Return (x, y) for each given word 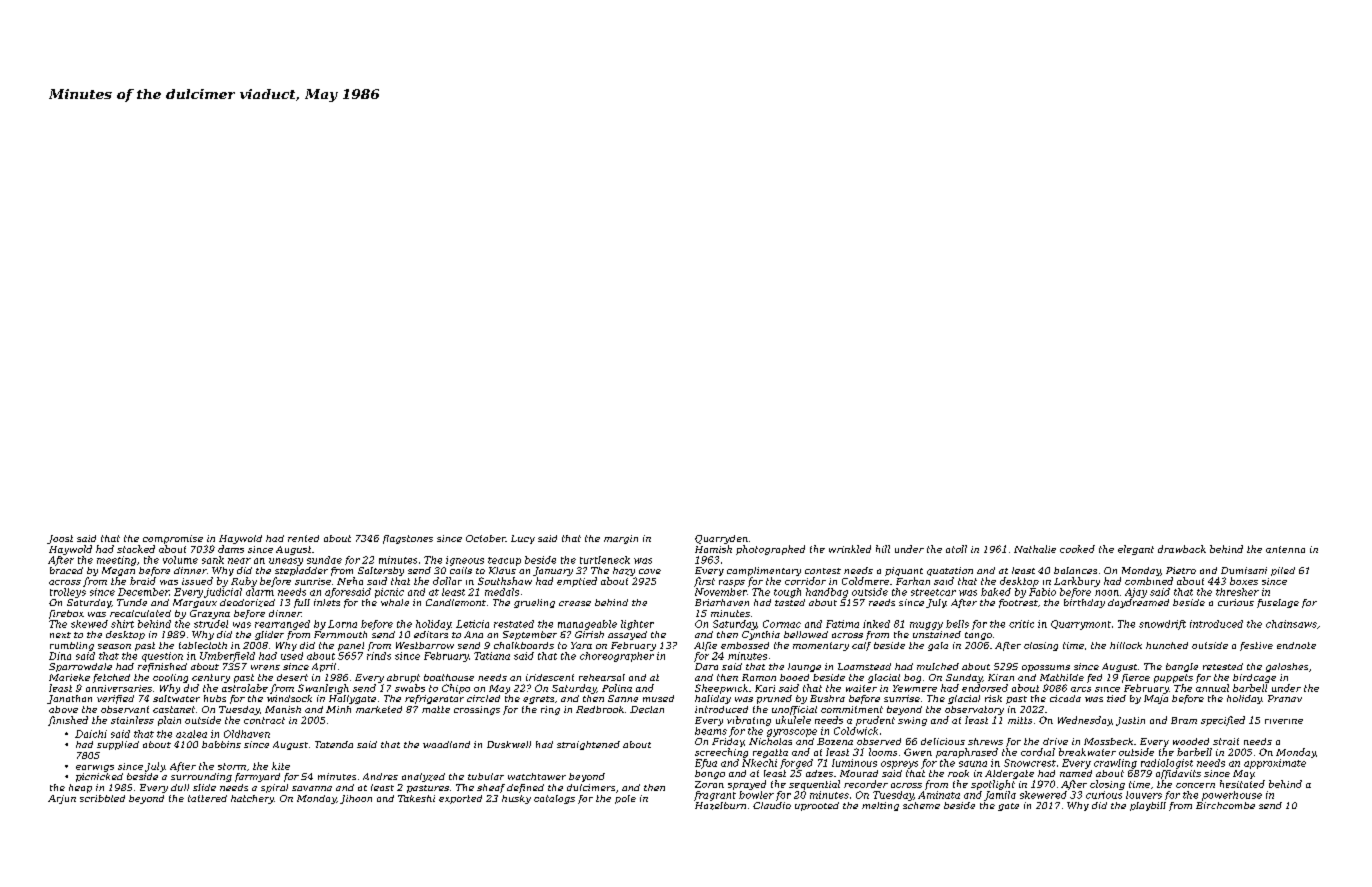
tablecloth (203, 645)
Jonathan (69, 699)
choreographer (617, 657)
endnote (1296, 645)
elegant (1136, 550)
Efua (706, 764)
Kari (765, 688)
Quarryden (721, 539)
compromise (173, 539)
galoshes (1287, 667)
